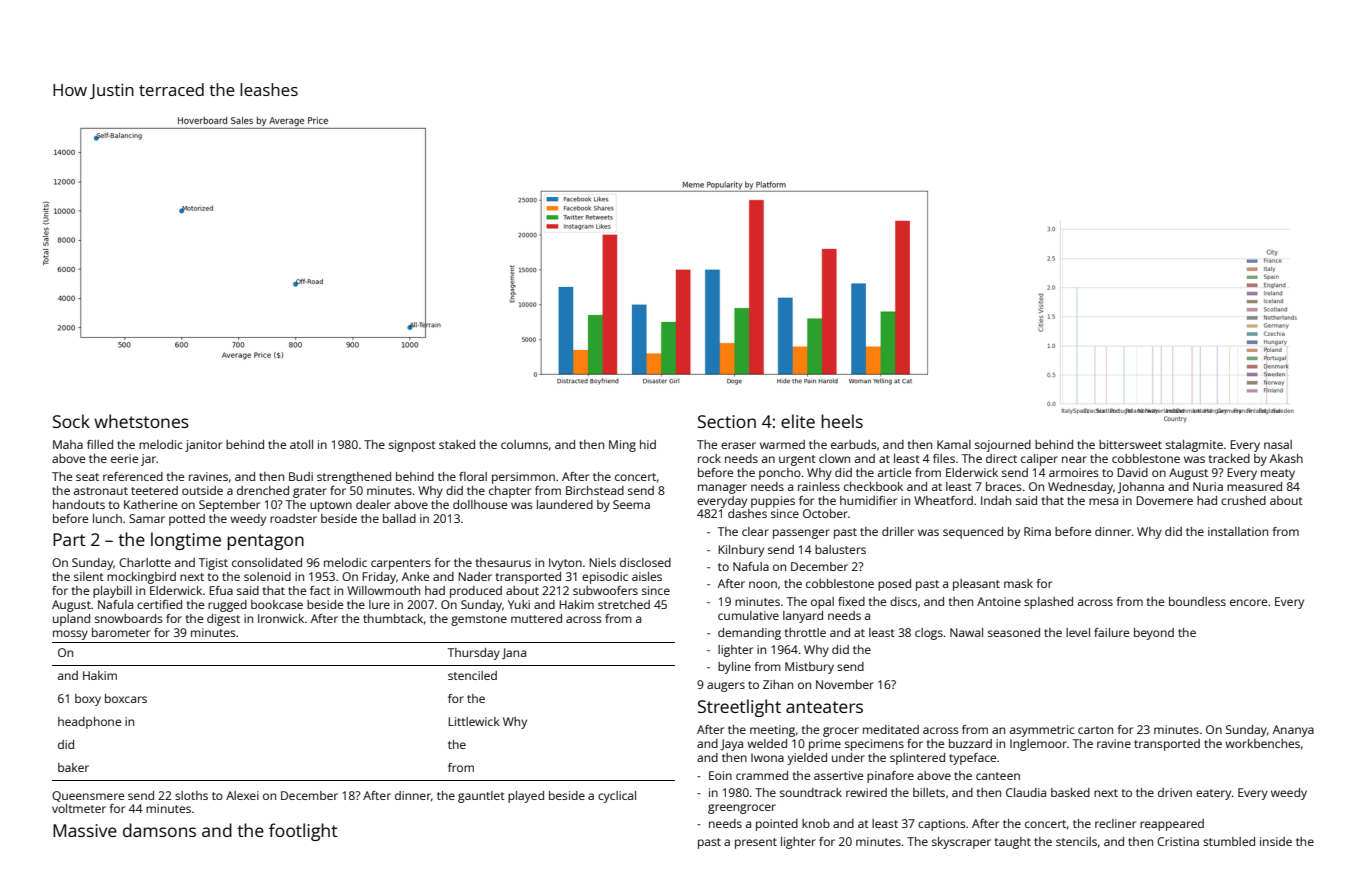  Describe the element at coordinates (1154, 634) in the page. I see `beyond` at that location.
